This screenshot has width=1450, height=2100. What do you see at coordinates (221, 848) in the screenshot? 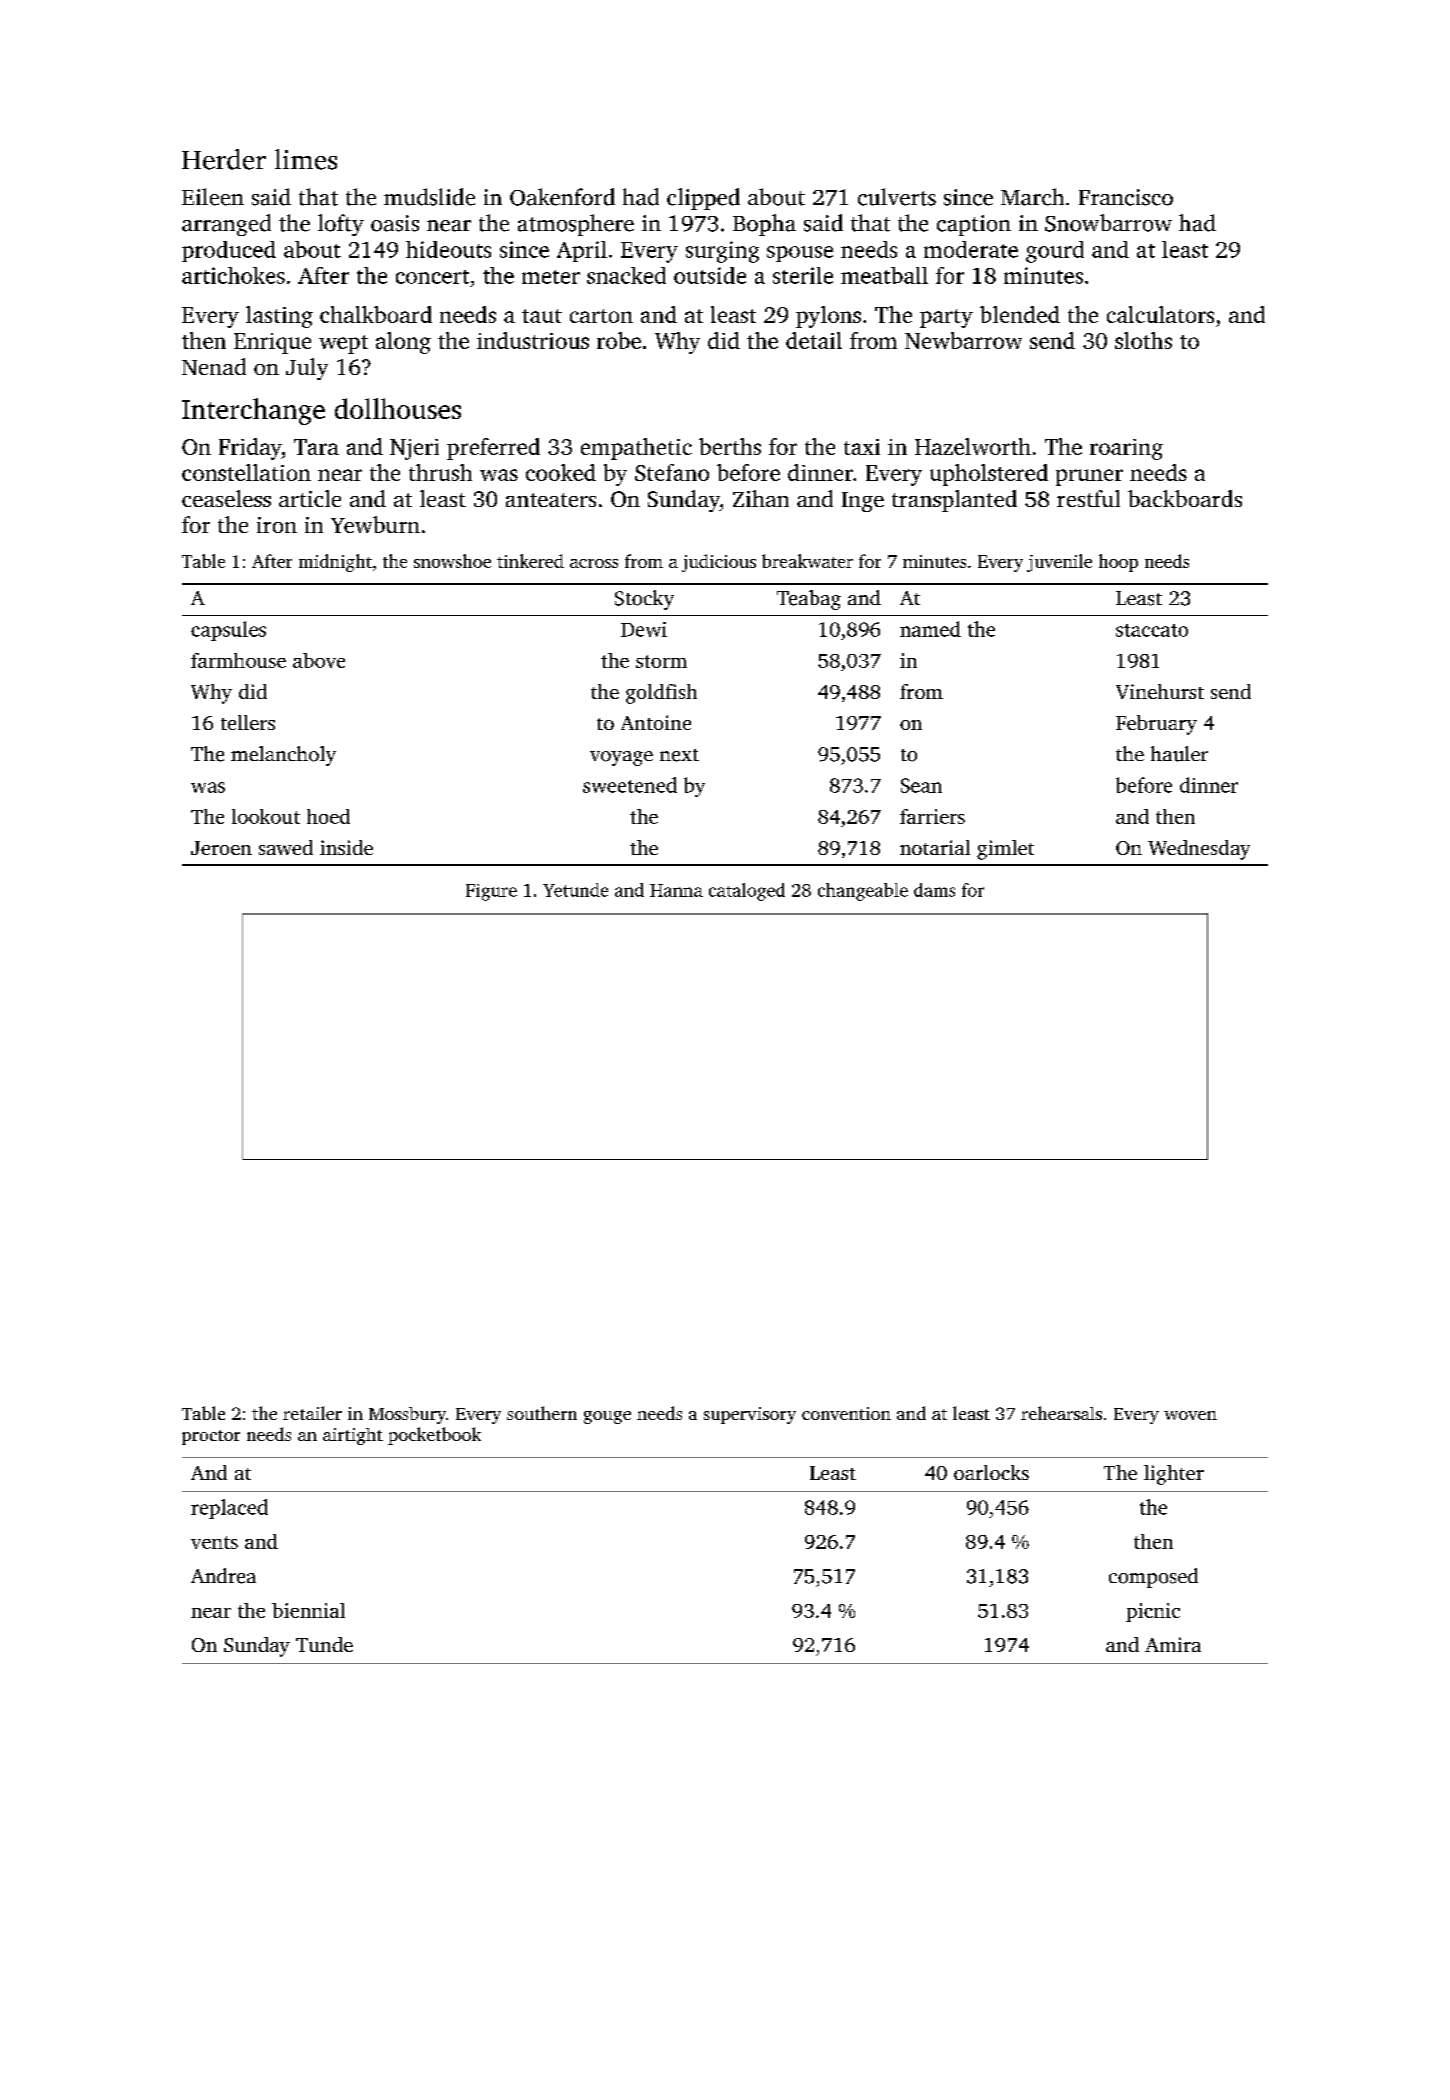
I see `Jeroen` at bounding box center [221, 848].
